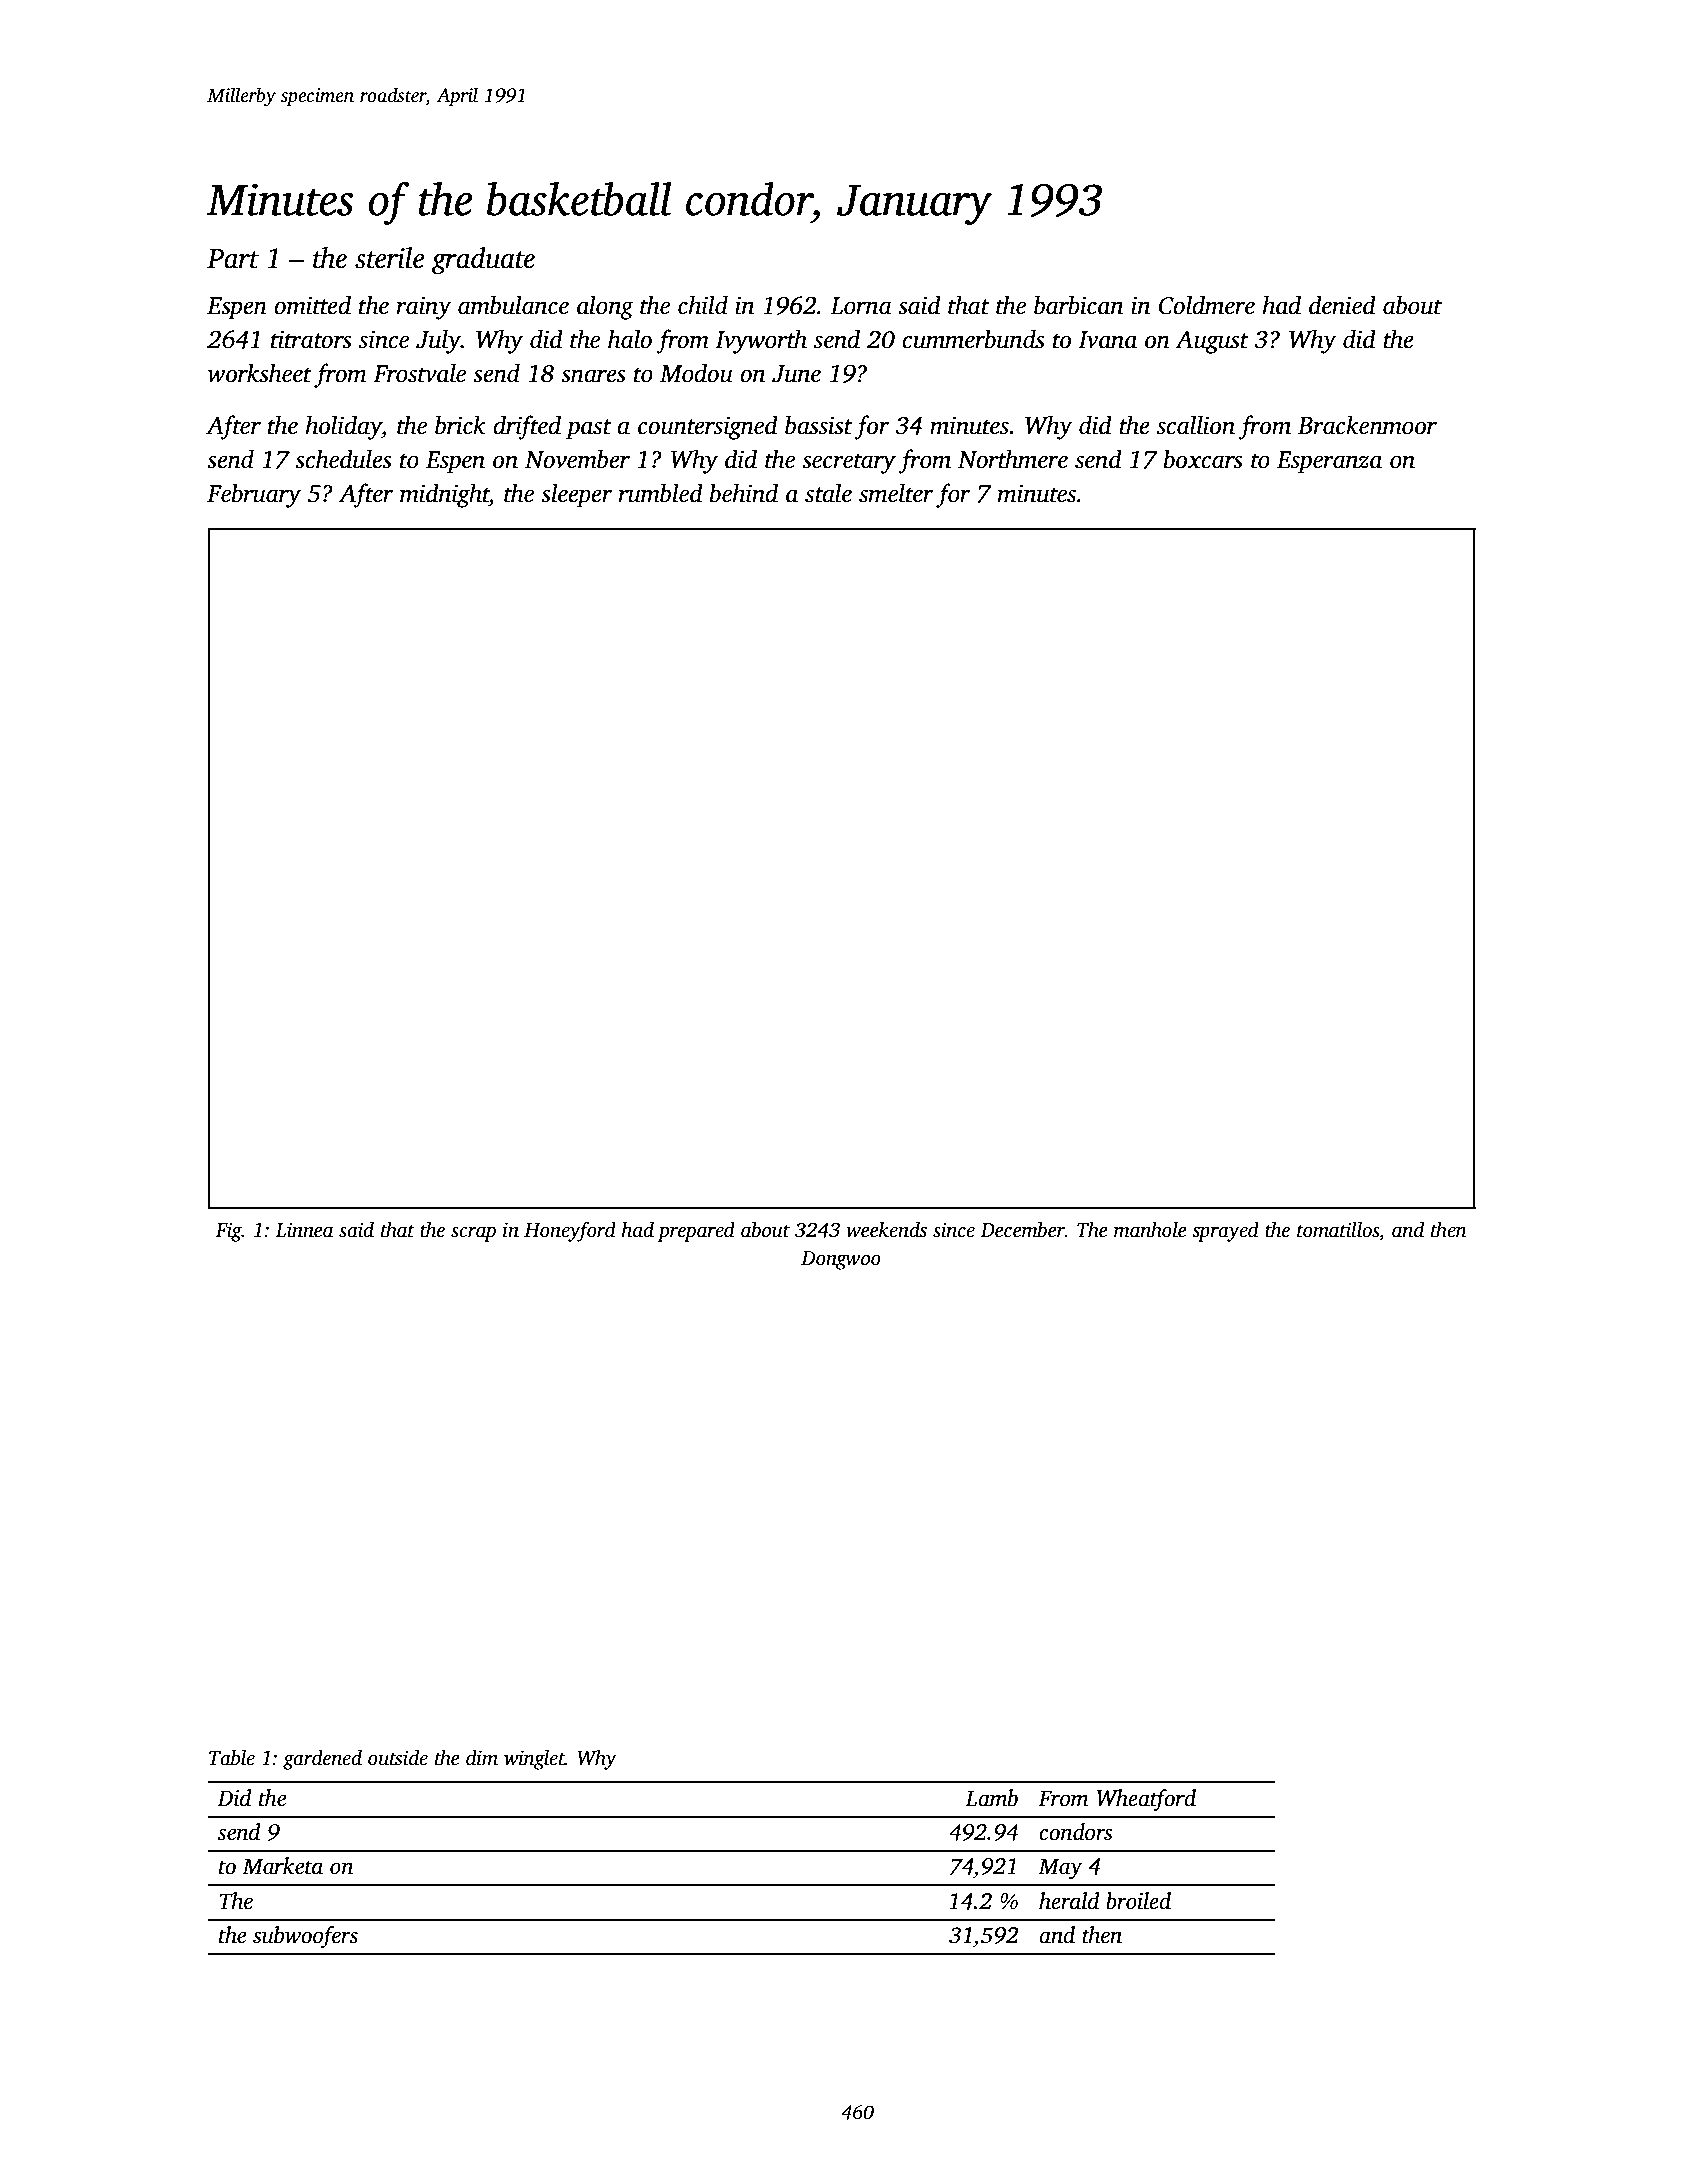  What do you see at coordinates (1069, 1901) in the screenshot?
I see `herald` at bounding box center [1069, 1901].
